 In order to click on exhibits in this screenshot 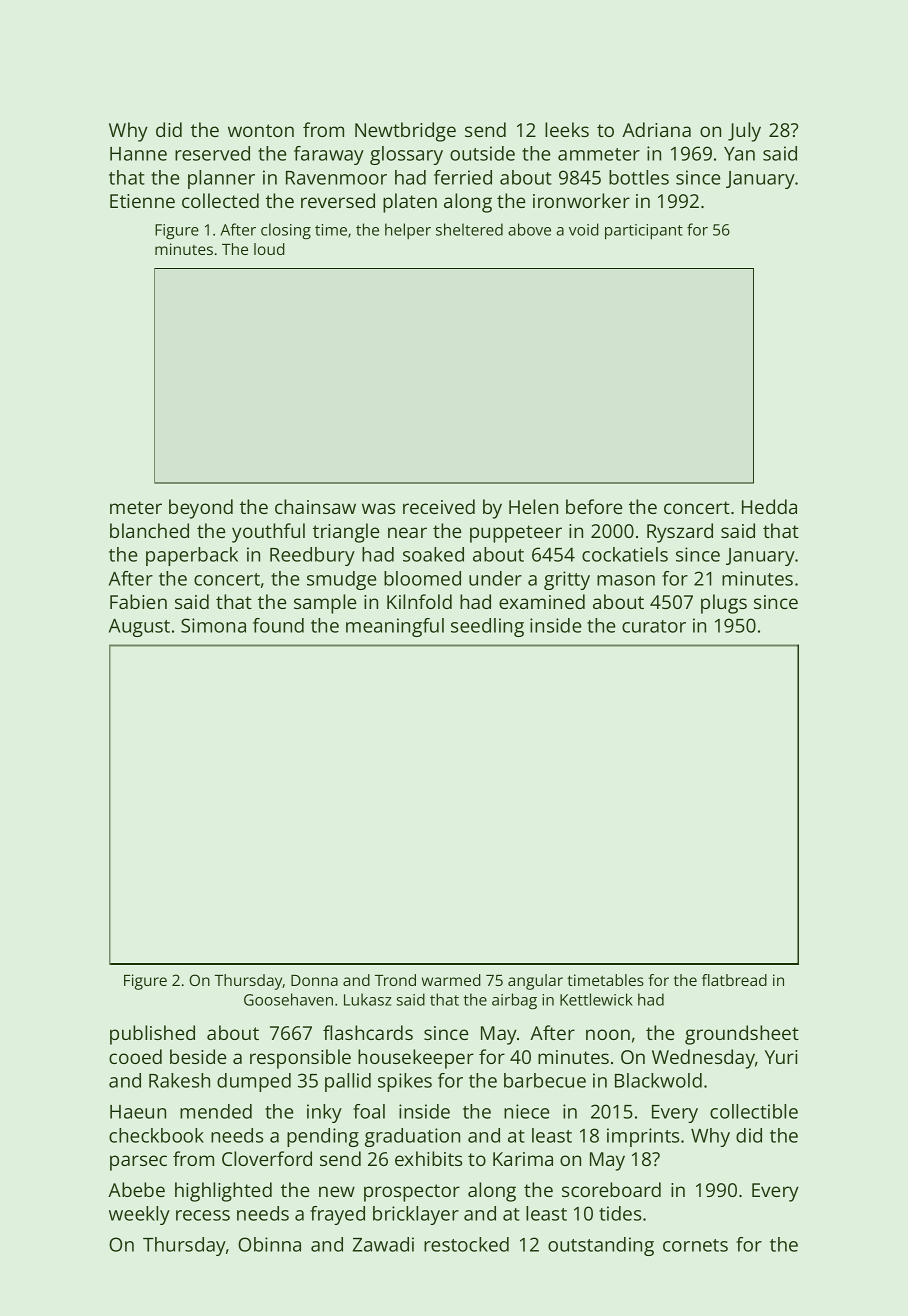, I will do `click(428, 1158)`.
